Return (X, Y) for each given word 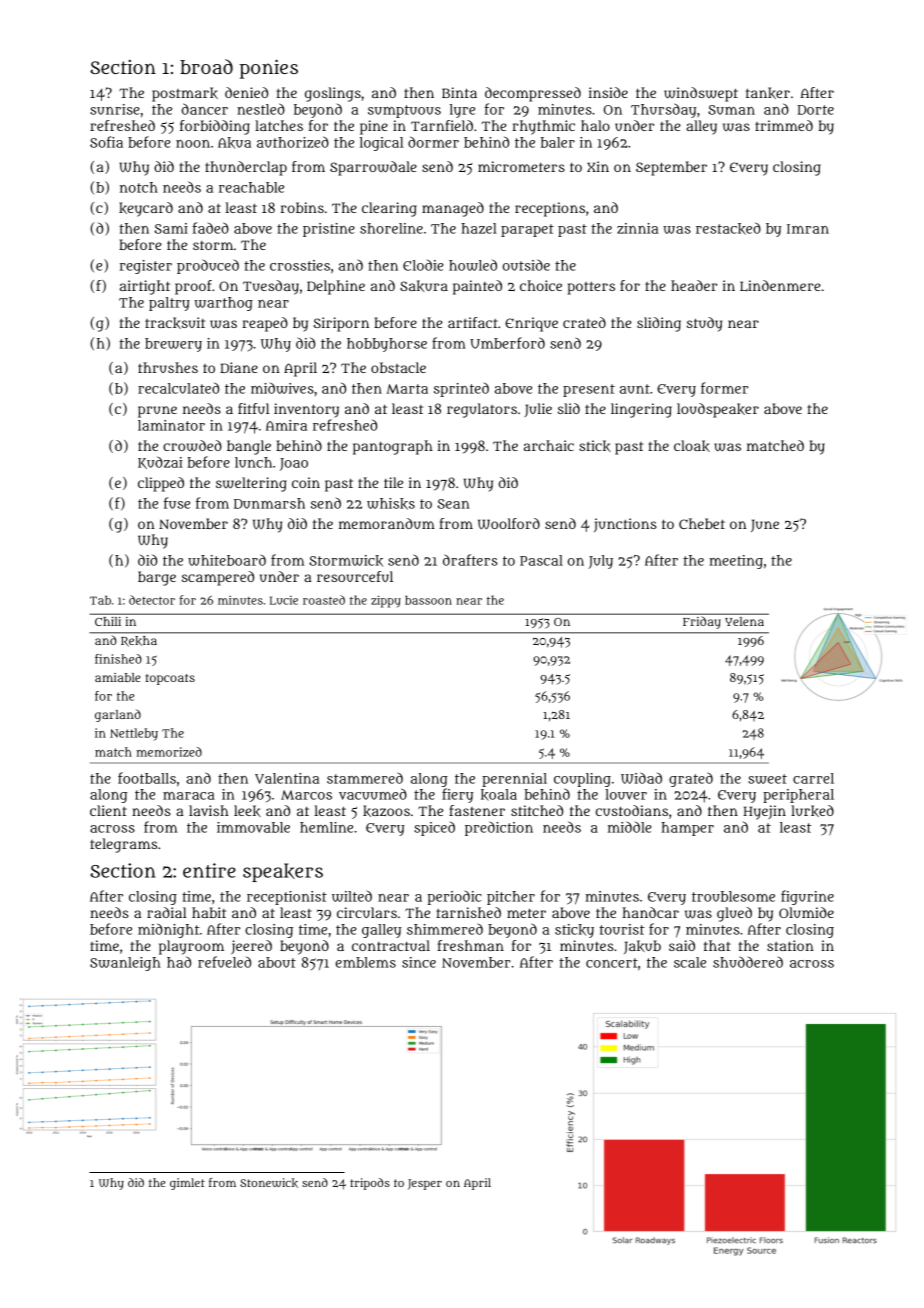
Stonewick (269, 1183)
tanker (768, 93)
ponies (269, 69)
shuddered (748, 962)
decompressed (533, 94)
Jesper (425, 1184)
